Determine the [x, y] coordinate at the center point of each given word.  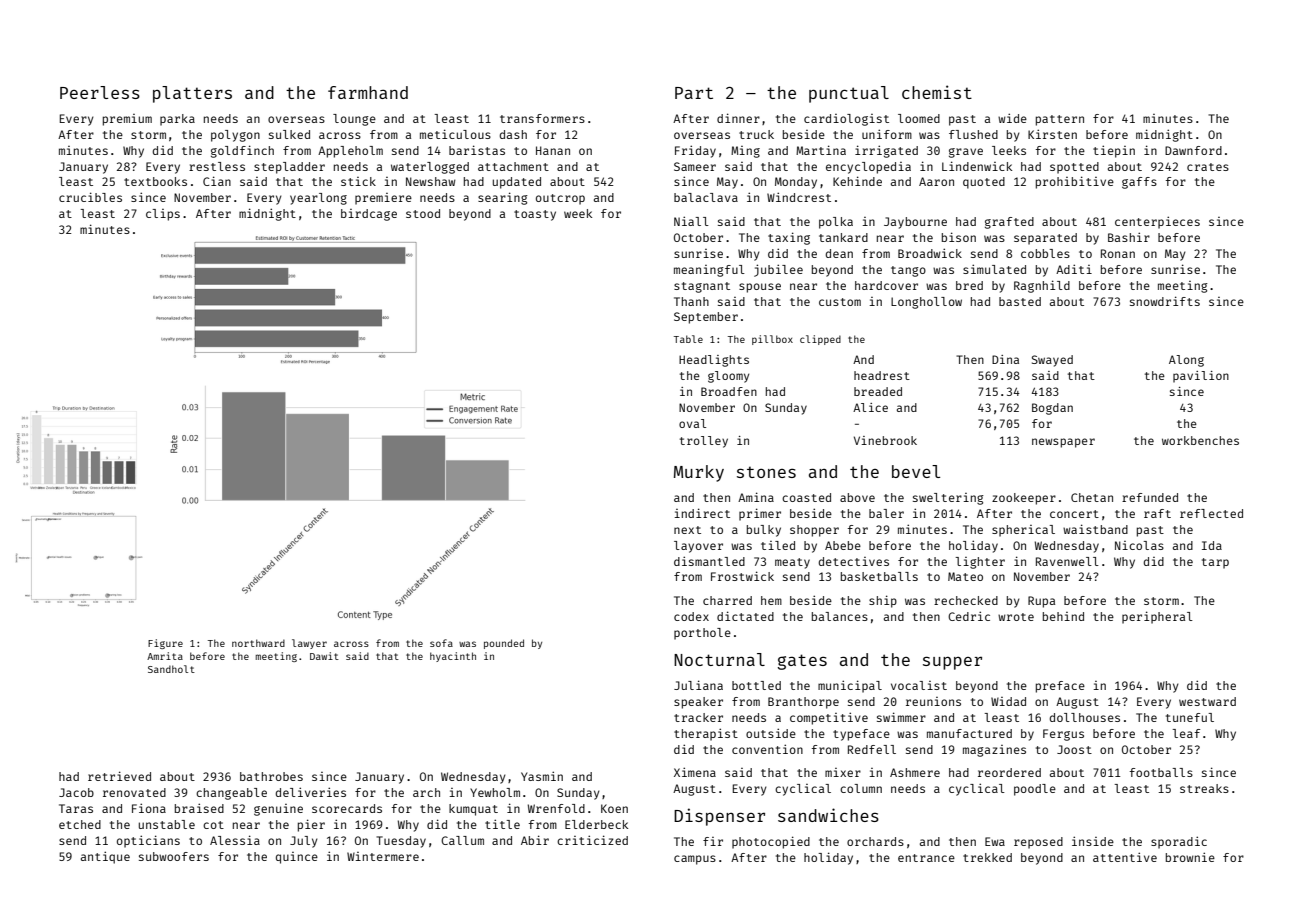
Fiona [149, 808]
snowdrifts [1165, 301]
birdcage [369, 215]
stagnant [702, 287]
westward [1207, 701]
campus [695, 860]
